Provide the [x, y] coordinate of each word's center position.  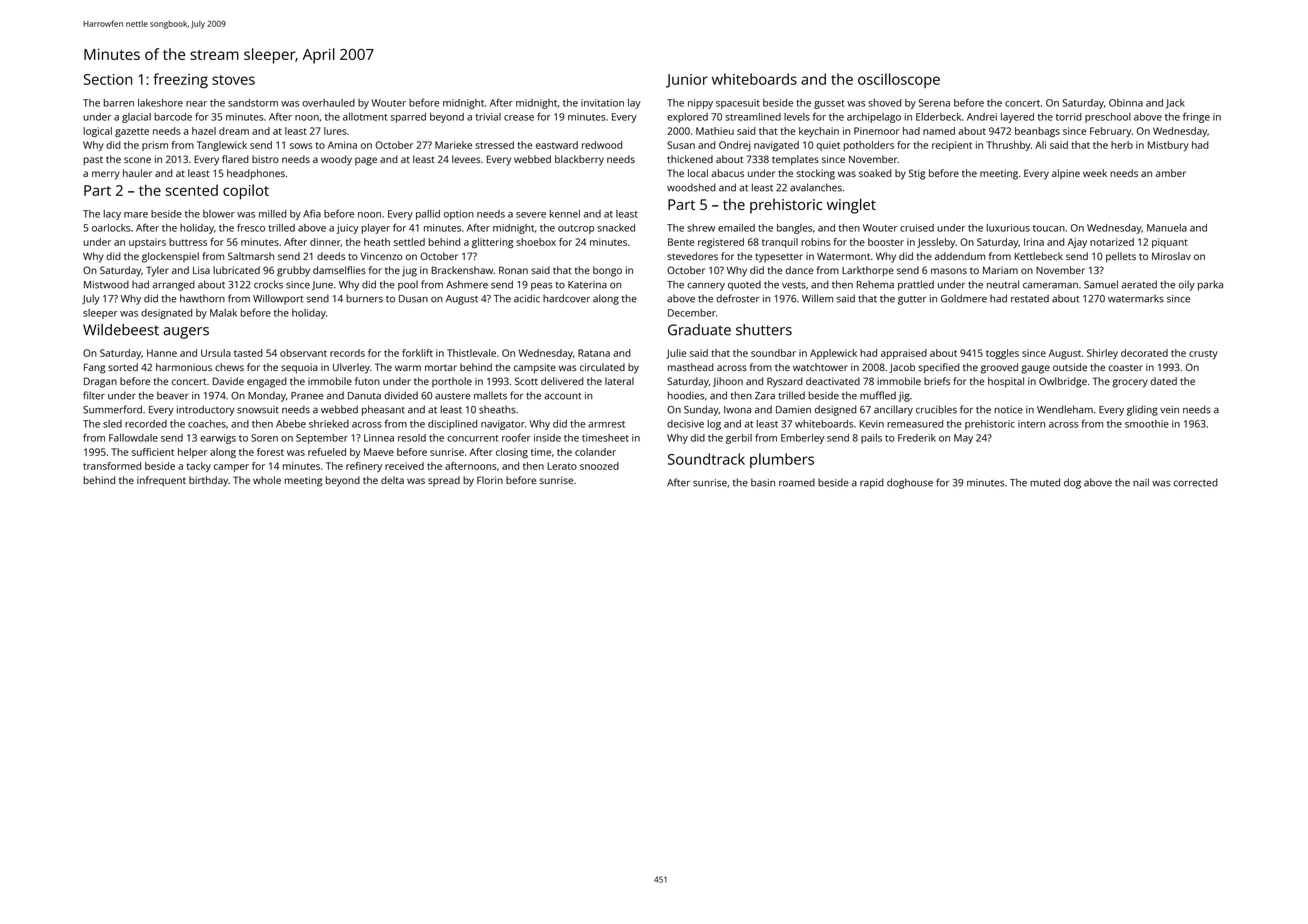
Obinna [1126, 103]
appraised [904, 354]
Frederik [917, 438]
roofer [516, 437]
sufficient [153, 452]
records [347, 353]
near [196, 104]
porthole [452, 382]
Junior [687, 81]
